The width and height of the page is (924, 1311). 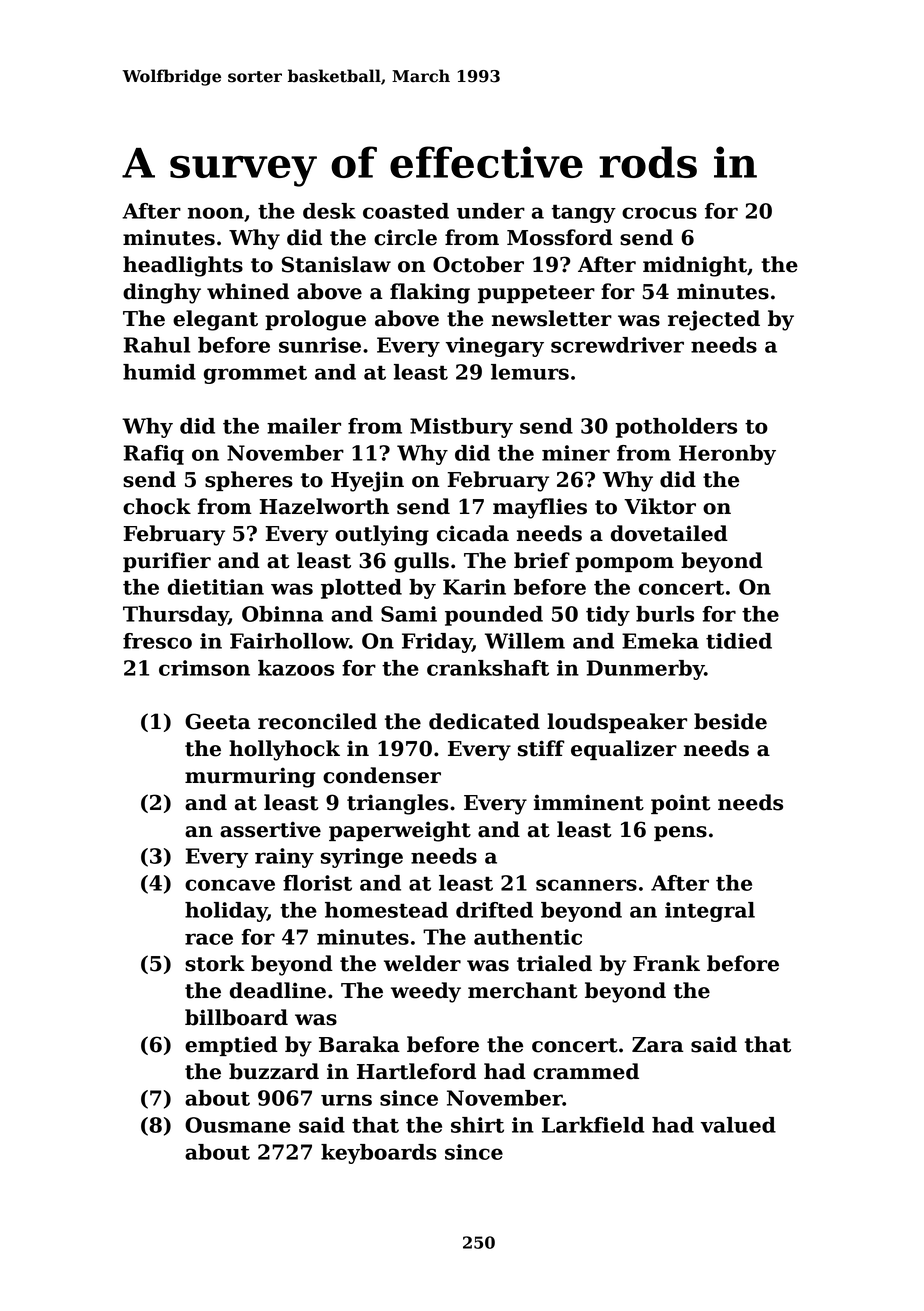 I want to click on drifted, so click(x=494, y=910).
